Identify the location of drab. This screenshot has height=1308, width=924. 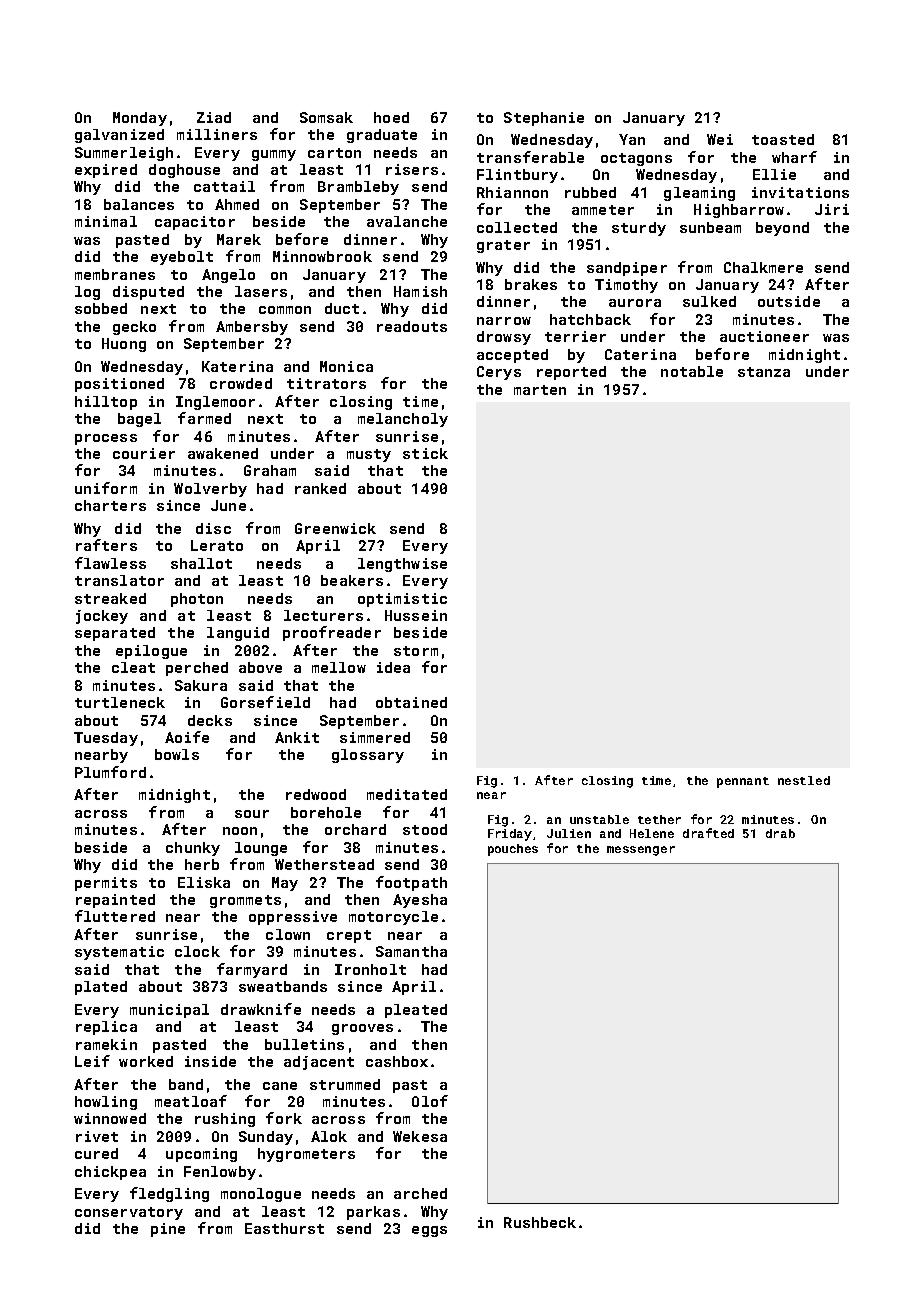
(780, 833).
